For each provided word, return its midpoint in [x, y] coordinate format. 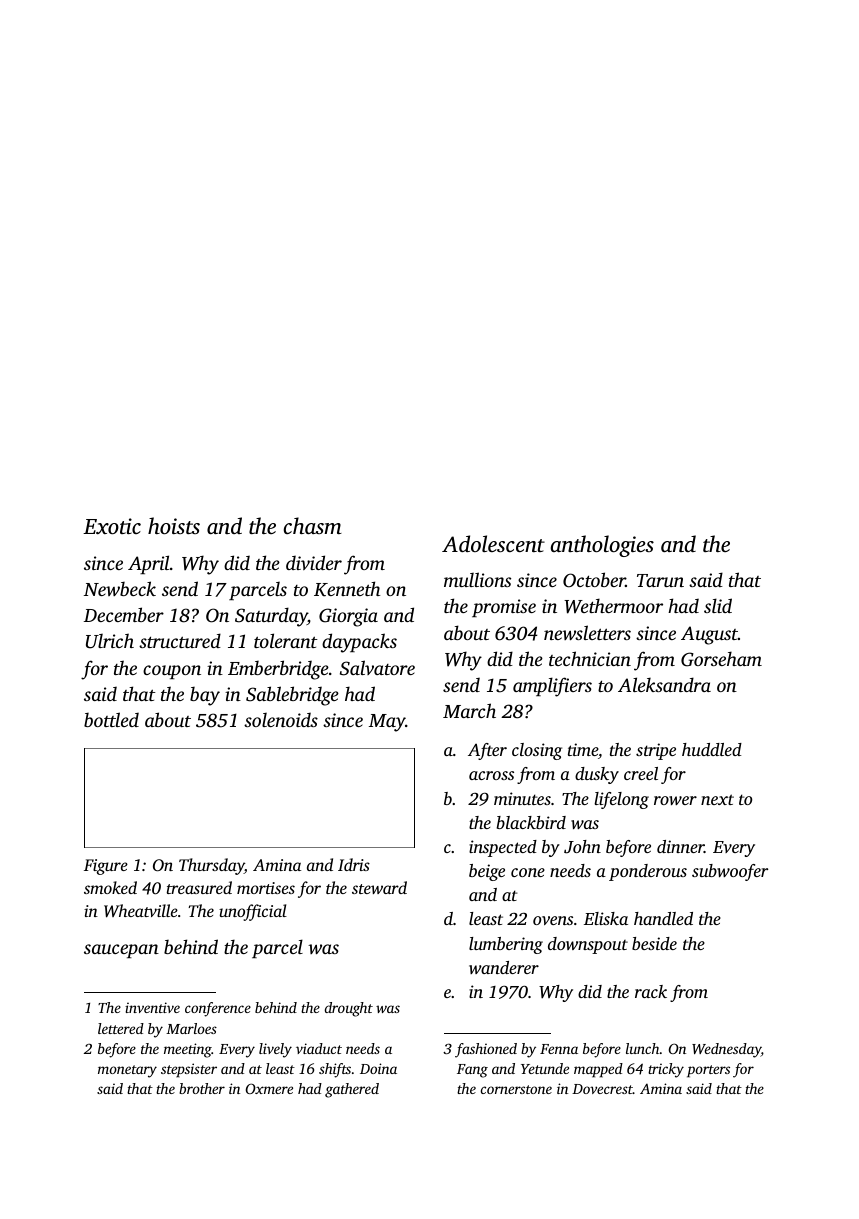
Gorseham [721, 659]
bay [205, 696]
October [594, 580]
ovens [553, 920]
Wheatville [141, 911]
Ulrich [110, 641]
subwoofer [730, 872]
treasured [199, 887]
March [469, 710]
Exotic [112, 526]
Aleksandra [664, 684]
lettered [121, 1028]
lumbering [506, 945]
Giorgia [348, 617]
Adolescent [493, 543]
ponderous [648, 872]
